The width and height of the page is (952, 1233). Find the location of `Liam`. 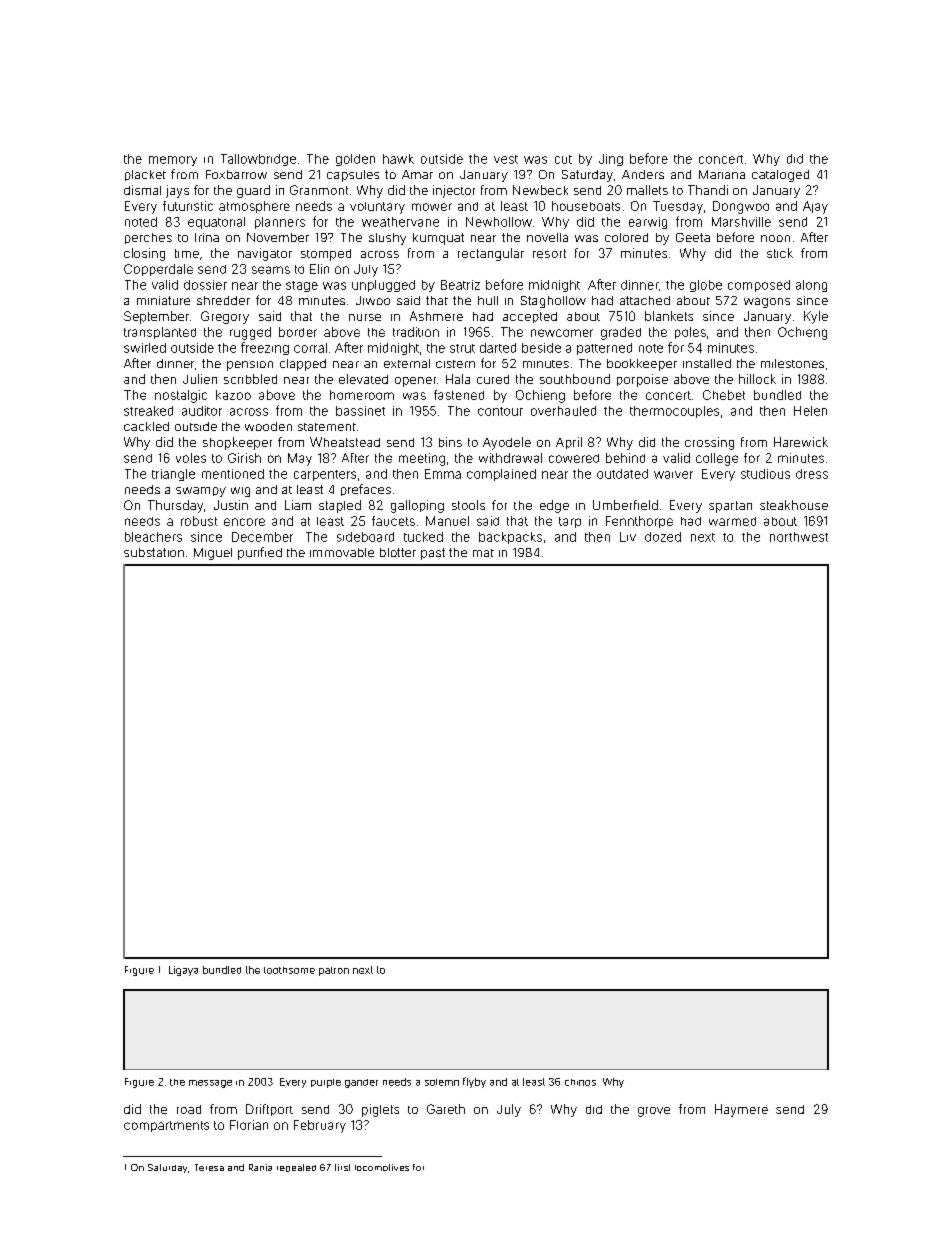

Liam is located at coordinates (298, 505).
